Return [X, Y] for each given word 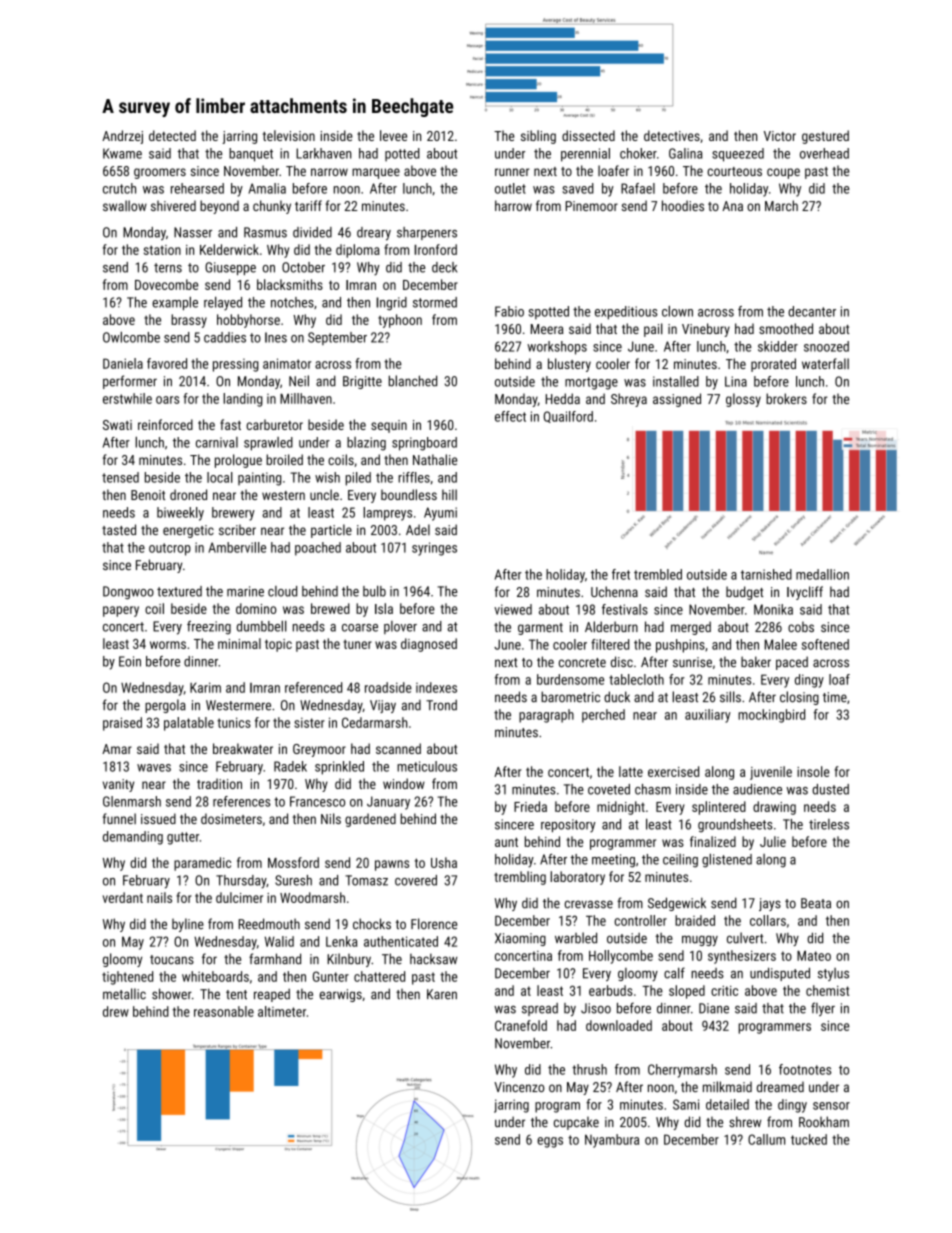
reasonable [224, 1011]
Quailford [568, 417]
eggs [550, 1142]
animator [287, 363]
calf [674, 973]
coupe [783, 173]
